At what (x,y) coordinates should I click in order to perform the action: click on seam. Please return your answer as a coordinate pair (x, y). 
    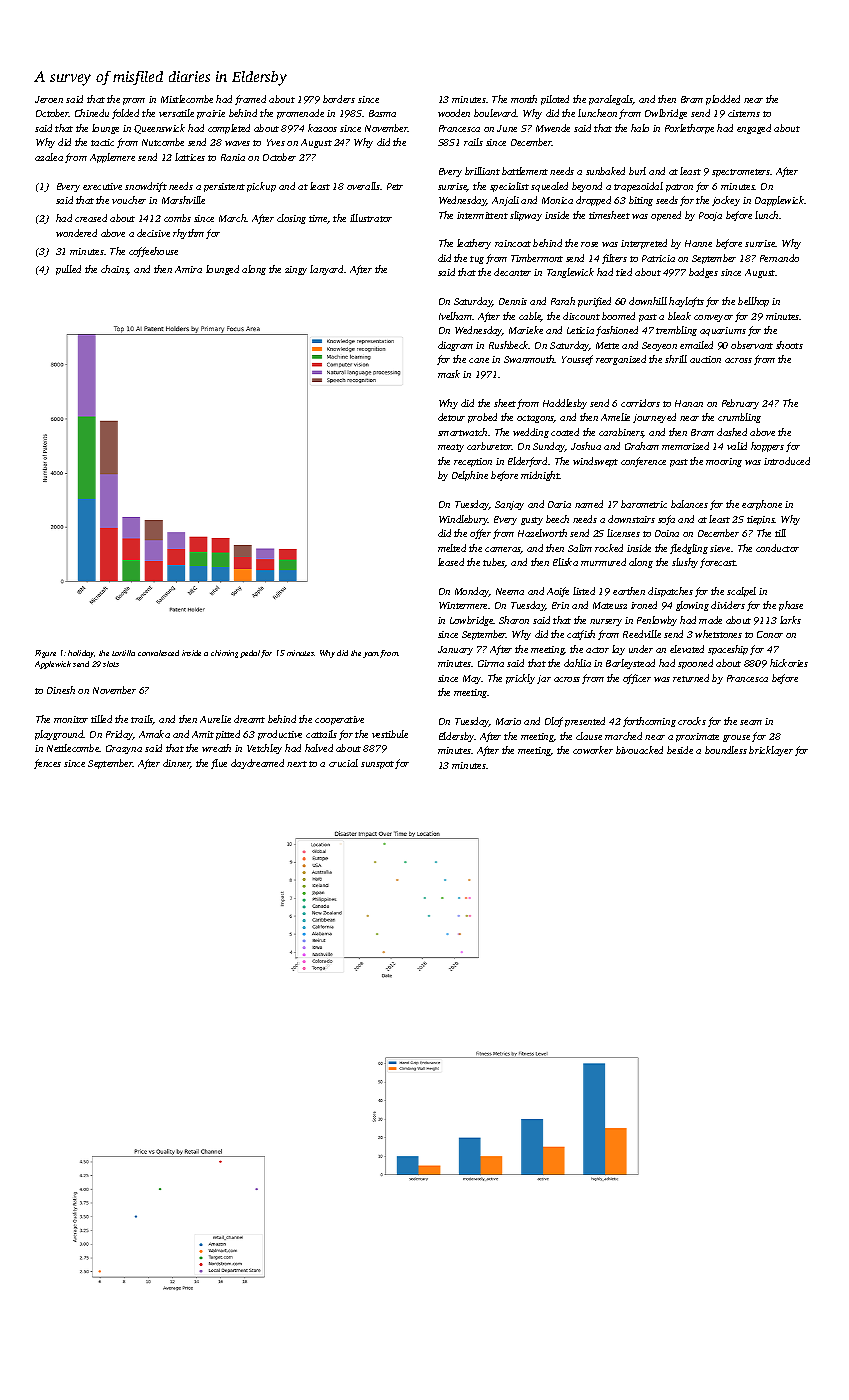
    Looking at the image, I should click on (751, 722).
